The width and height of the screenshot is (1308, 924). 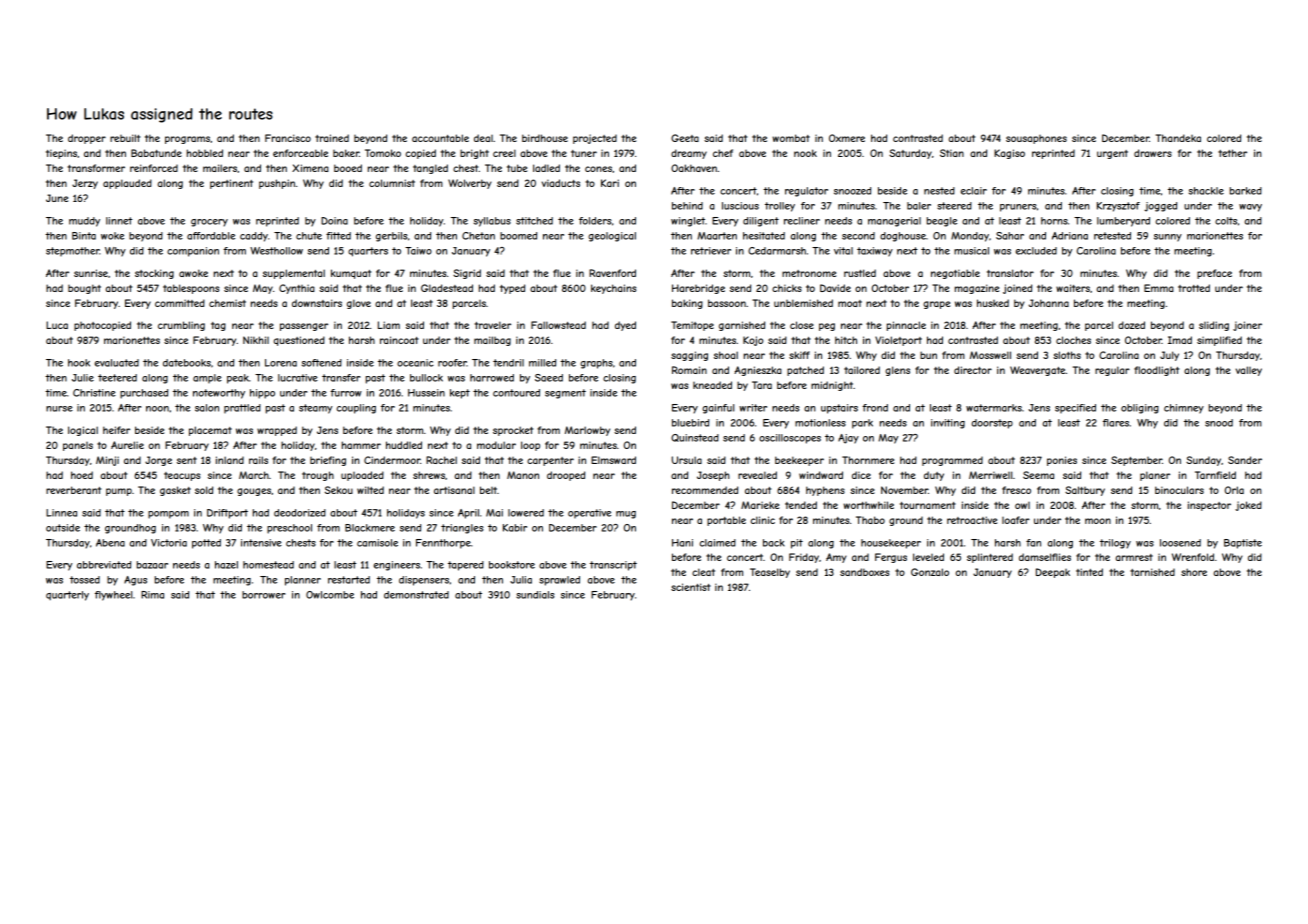 I want to click on sousaphones, so click(x=1036, y=139).
